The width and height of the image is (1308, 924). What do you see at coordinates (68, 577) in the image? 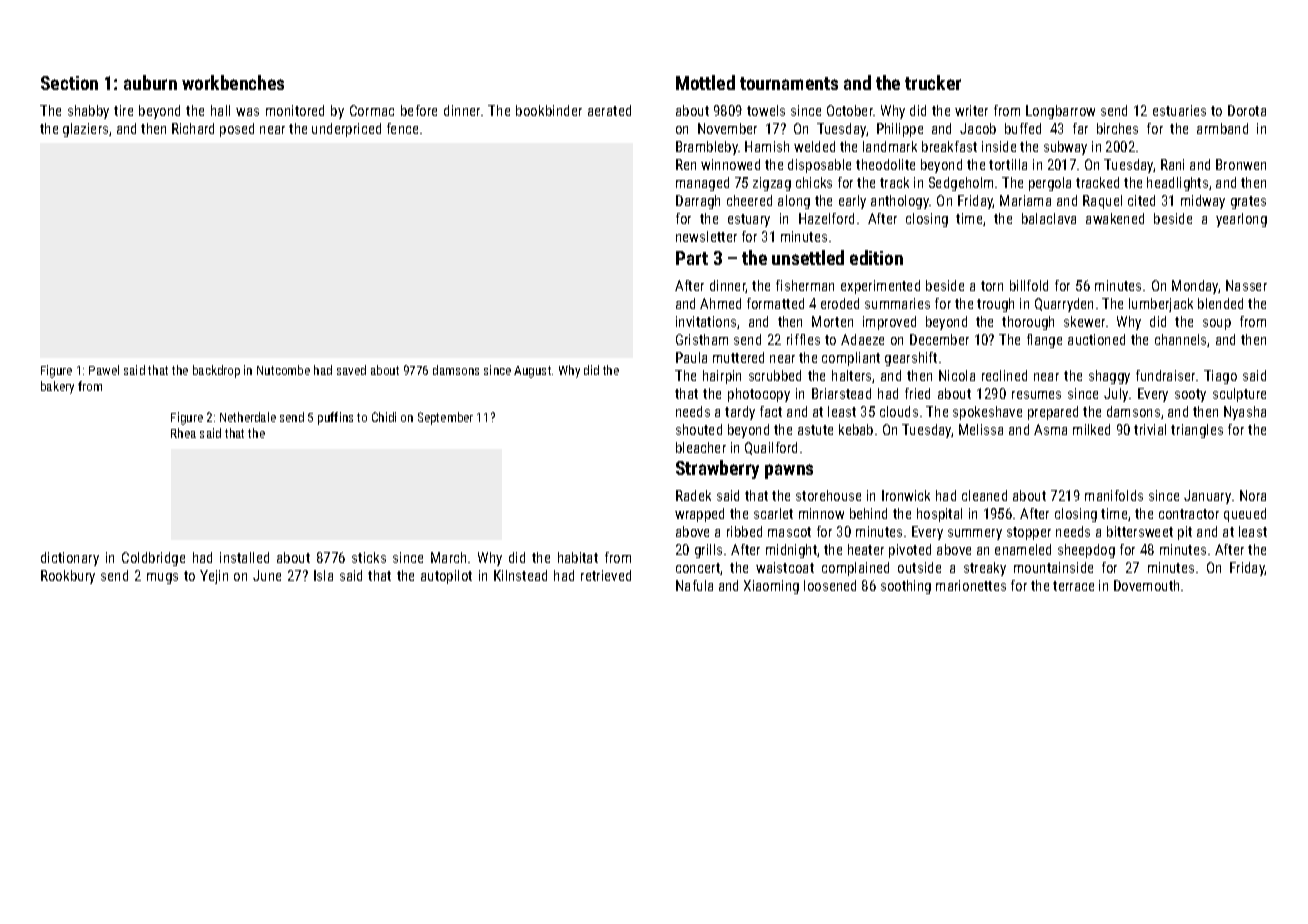
I see `Rookbury` at bounding box center [68, 577].
